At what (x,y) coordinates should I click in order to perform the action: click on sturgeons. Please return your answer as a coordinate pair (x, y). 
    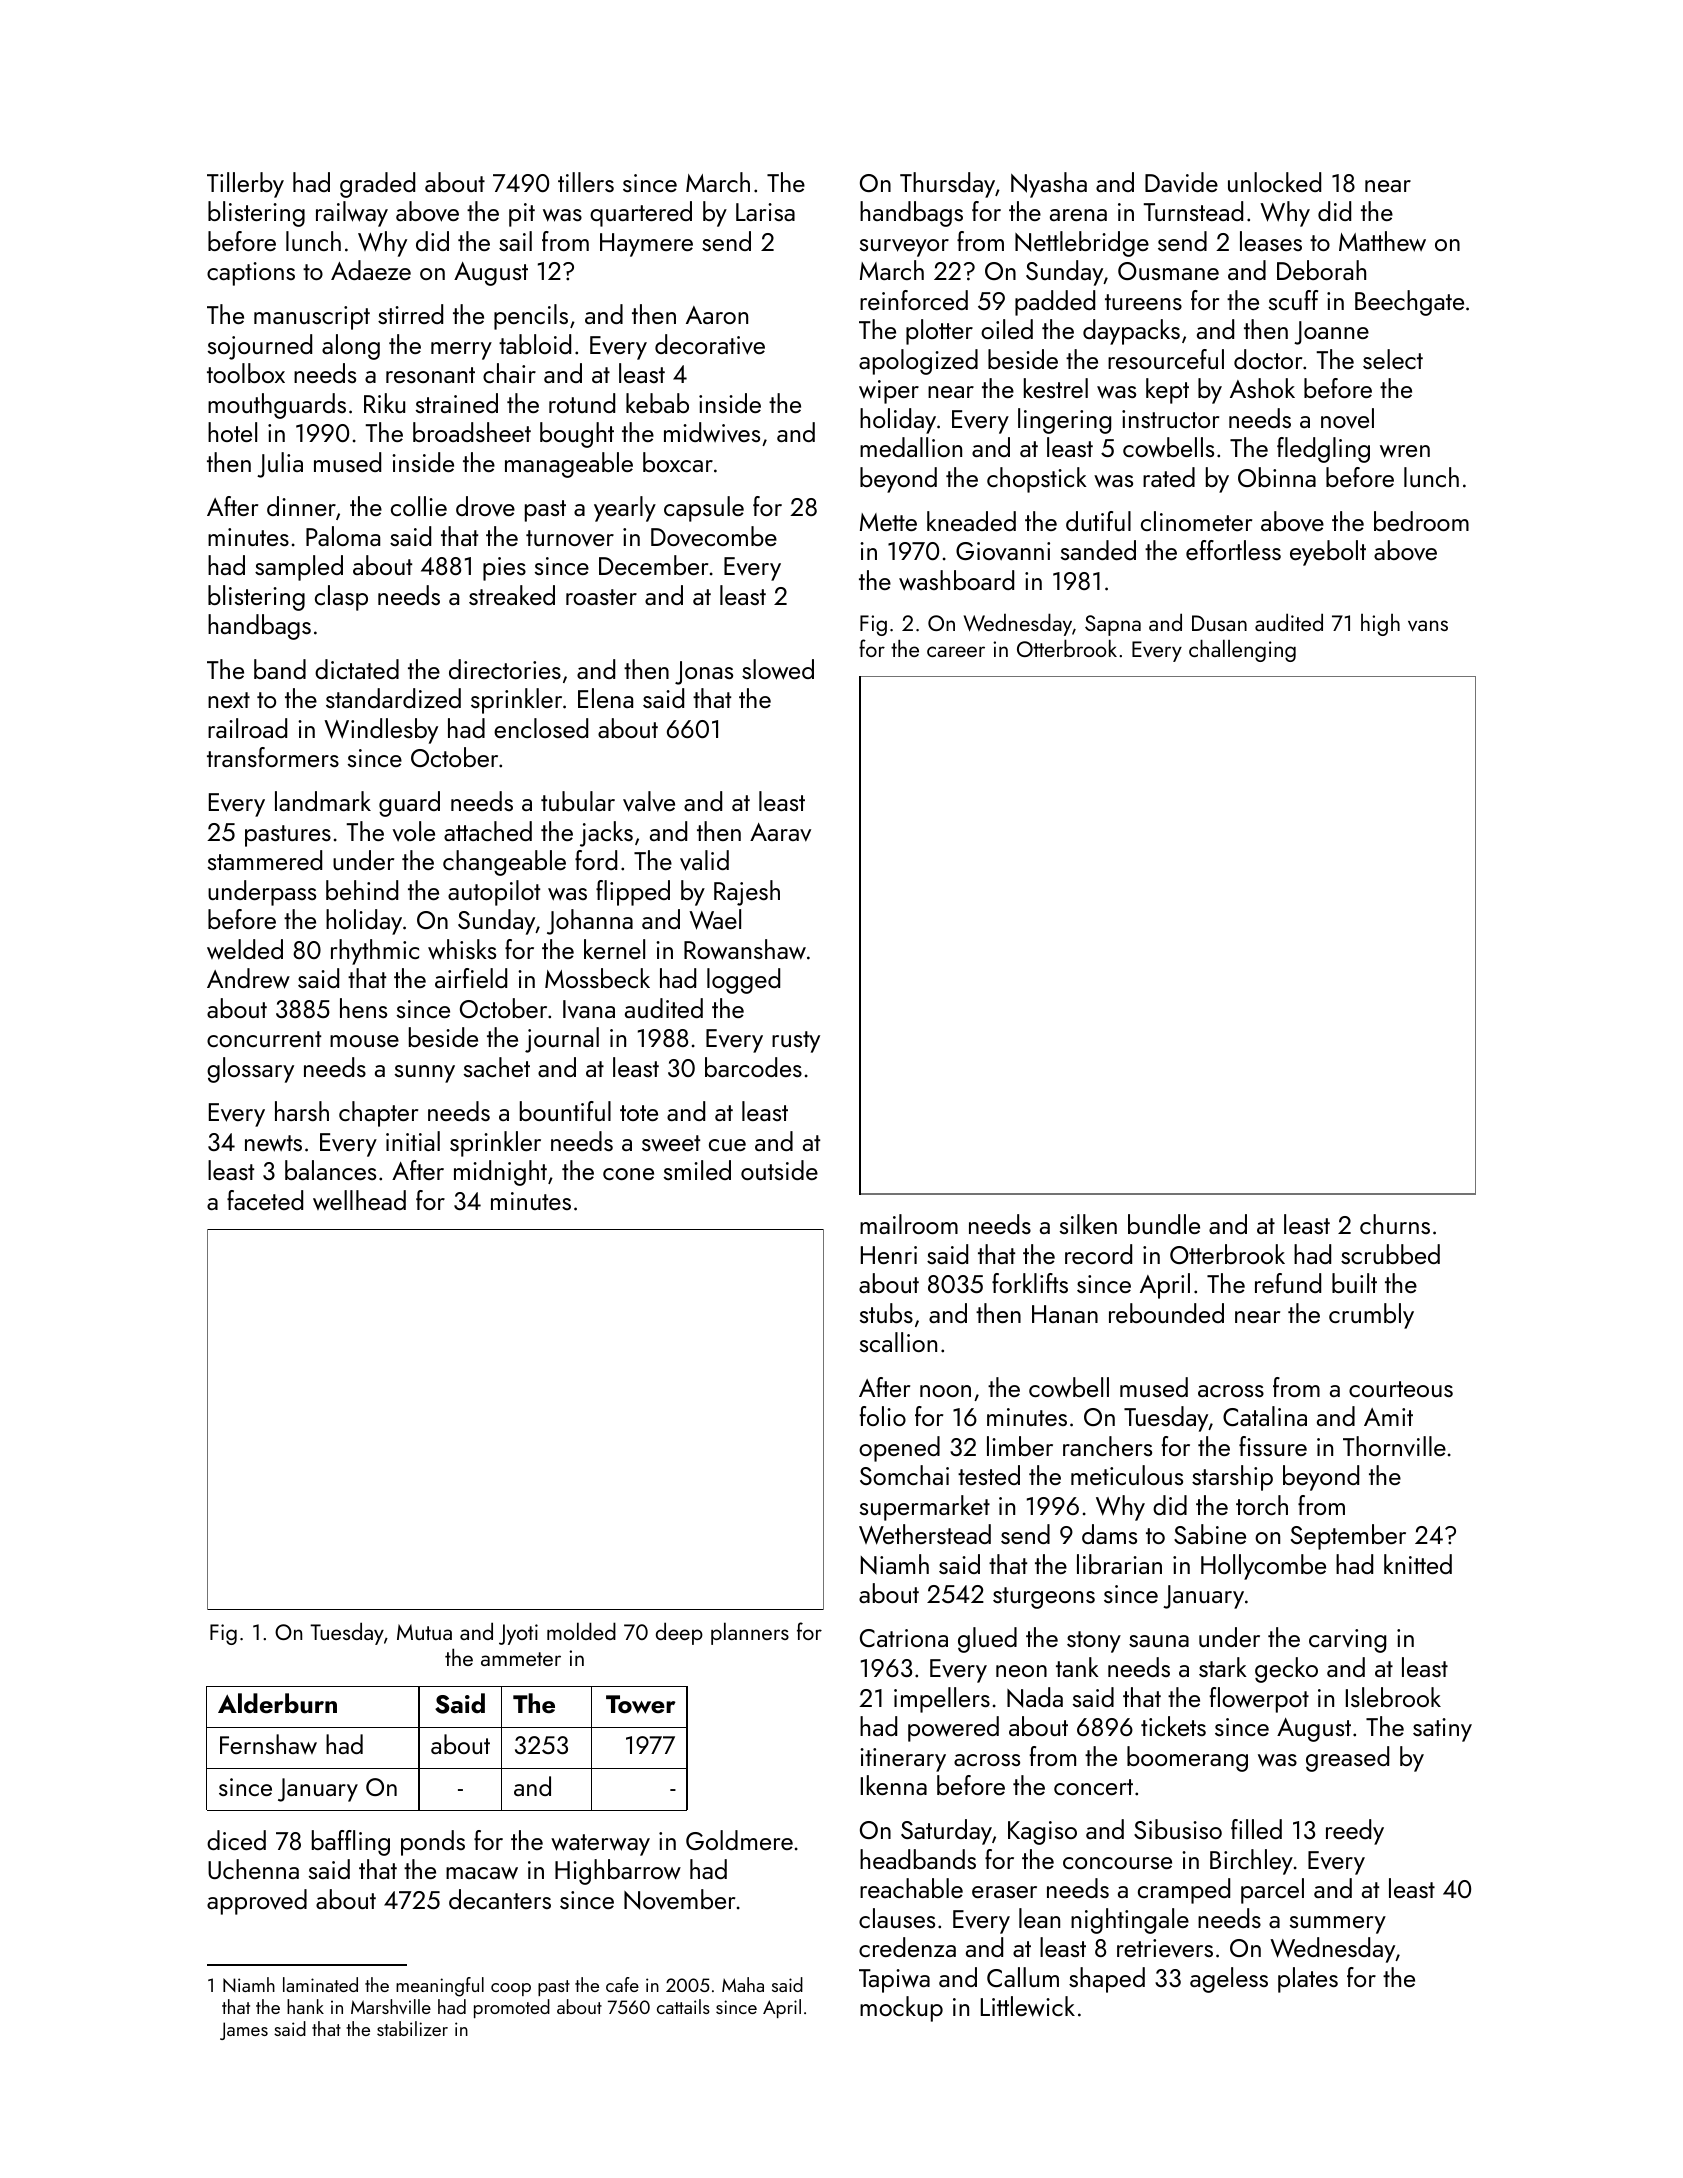
    Looking at the image, I should click on (1044, 1598).
